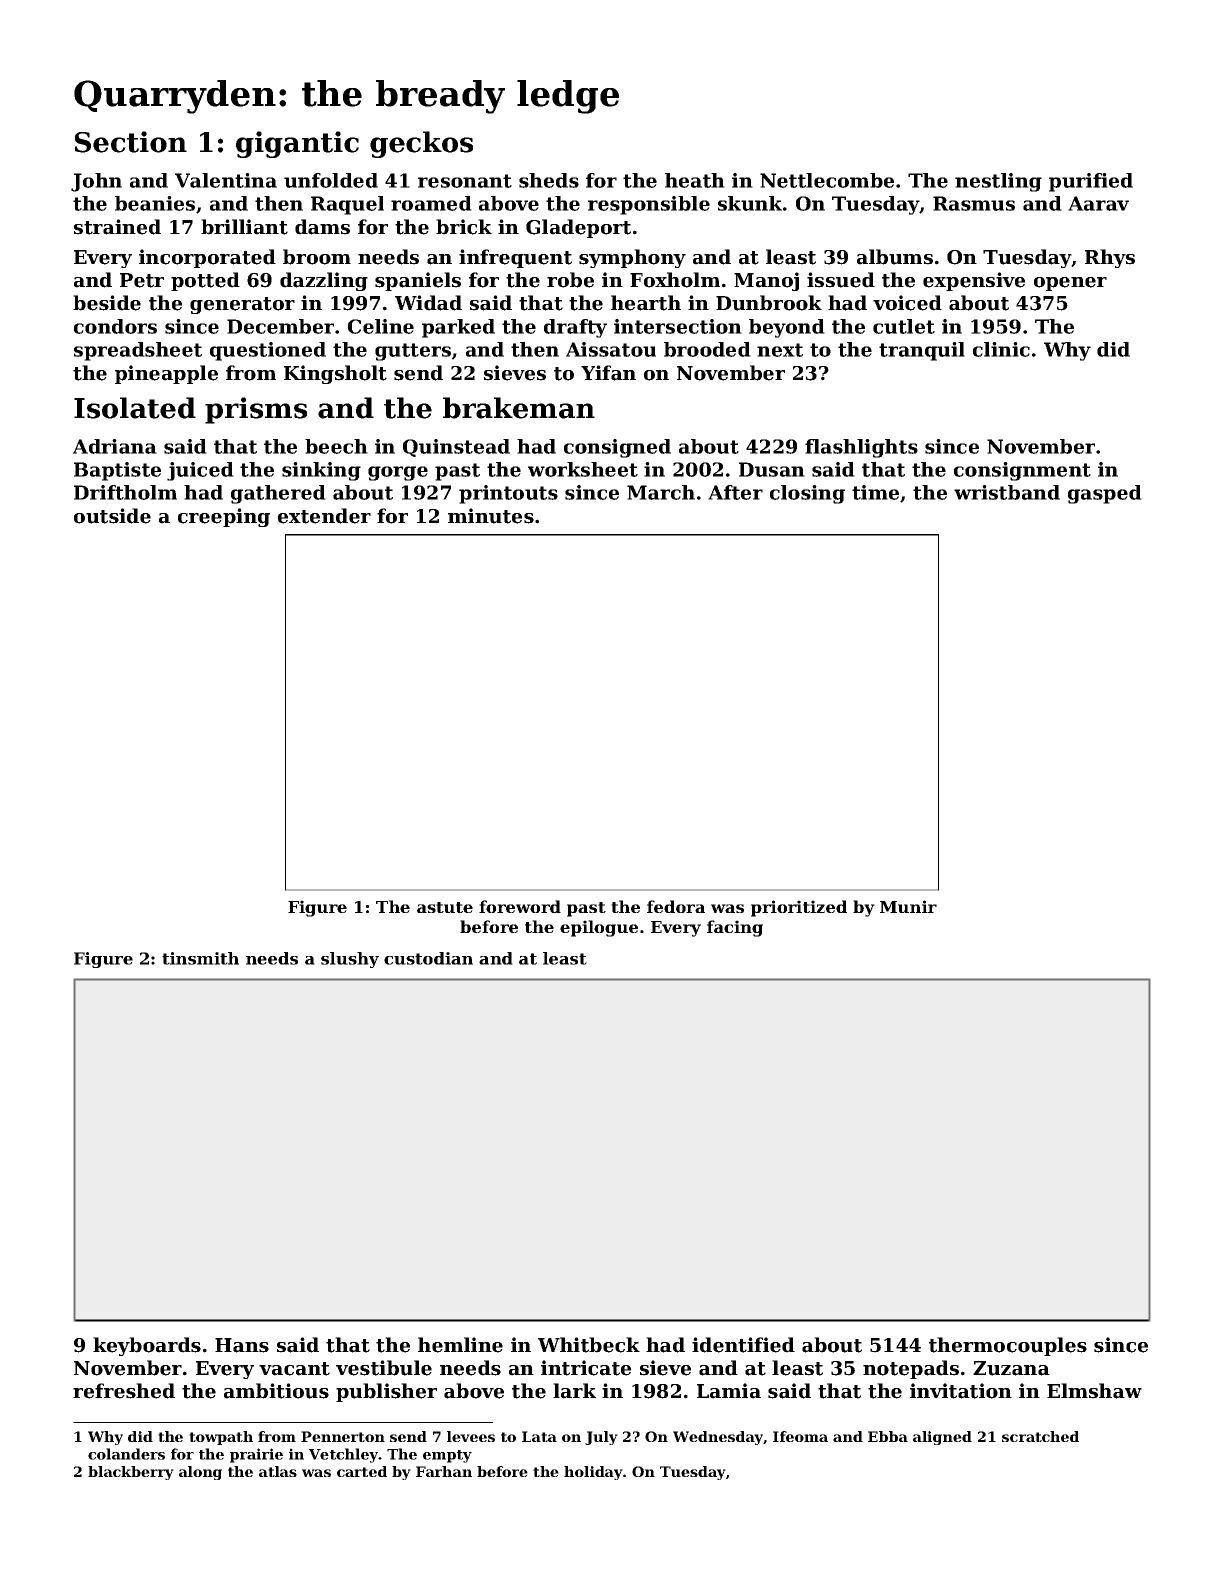  Describe the element at coordinates (445, 907) in the document. I see `astute` at that location.
